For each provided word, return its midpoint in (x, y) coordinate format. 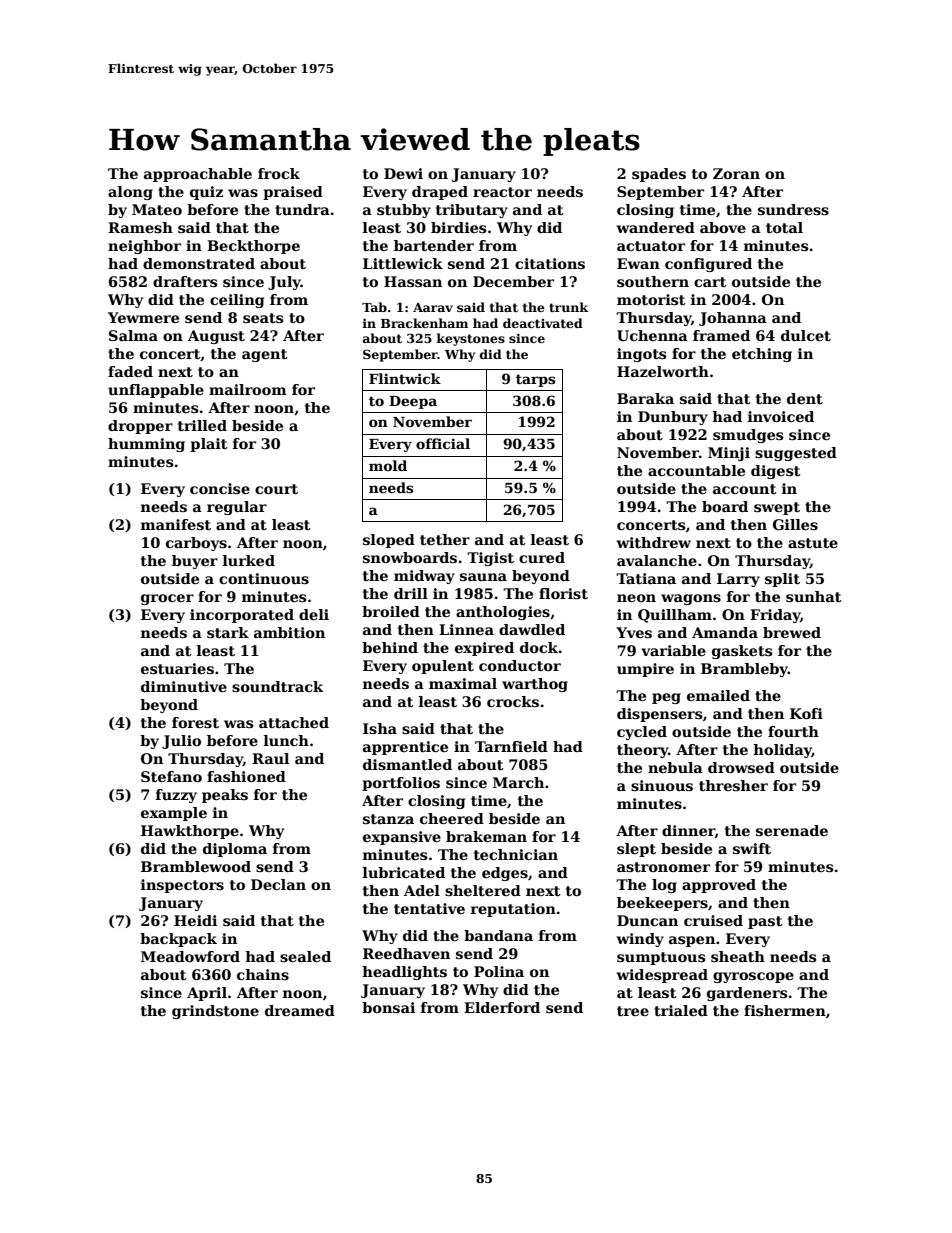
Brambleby (744, 670)
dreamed (300, 1010)
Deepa (413, 402)
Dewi (403, 173)
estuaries (177, 668)
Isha (380, 728)
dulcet (806, 335)
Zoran (736, 173)
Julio (181, 742)
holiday (782, 751)
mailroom (248, 389)
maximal (463, 683)
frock (279, 173)
